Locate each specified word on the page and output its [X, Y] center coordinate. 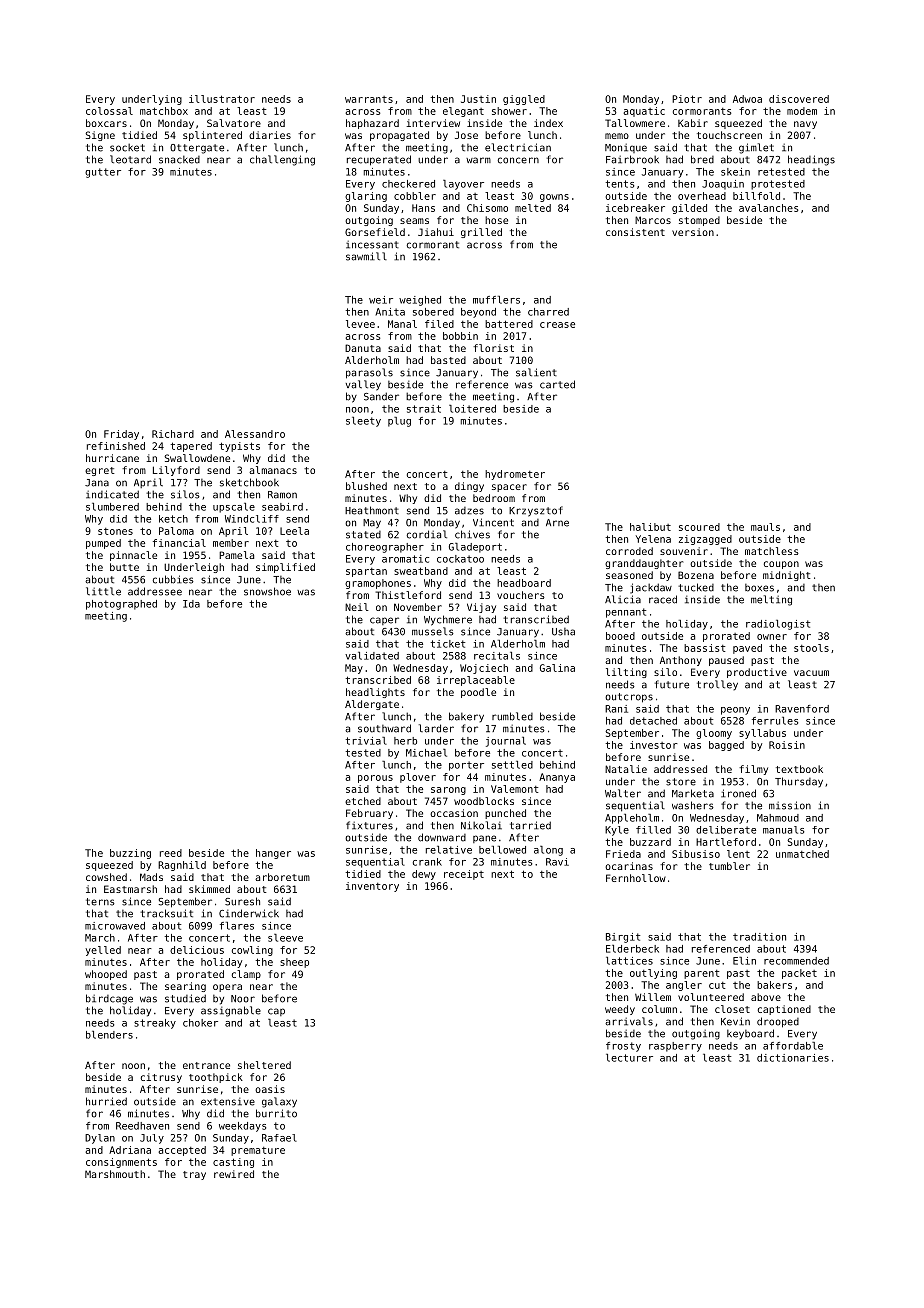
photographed [121, 605]
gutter [103, 173]
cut [717, 985]
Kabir [693, 123]
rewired [234, 1174]
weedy [620, 1010]
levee [360, 324]
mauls [765, 527]
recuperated [379, 160]
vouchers [521, 595]
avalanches [768, 208]
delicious [197, 950]
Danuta [363, 348]
